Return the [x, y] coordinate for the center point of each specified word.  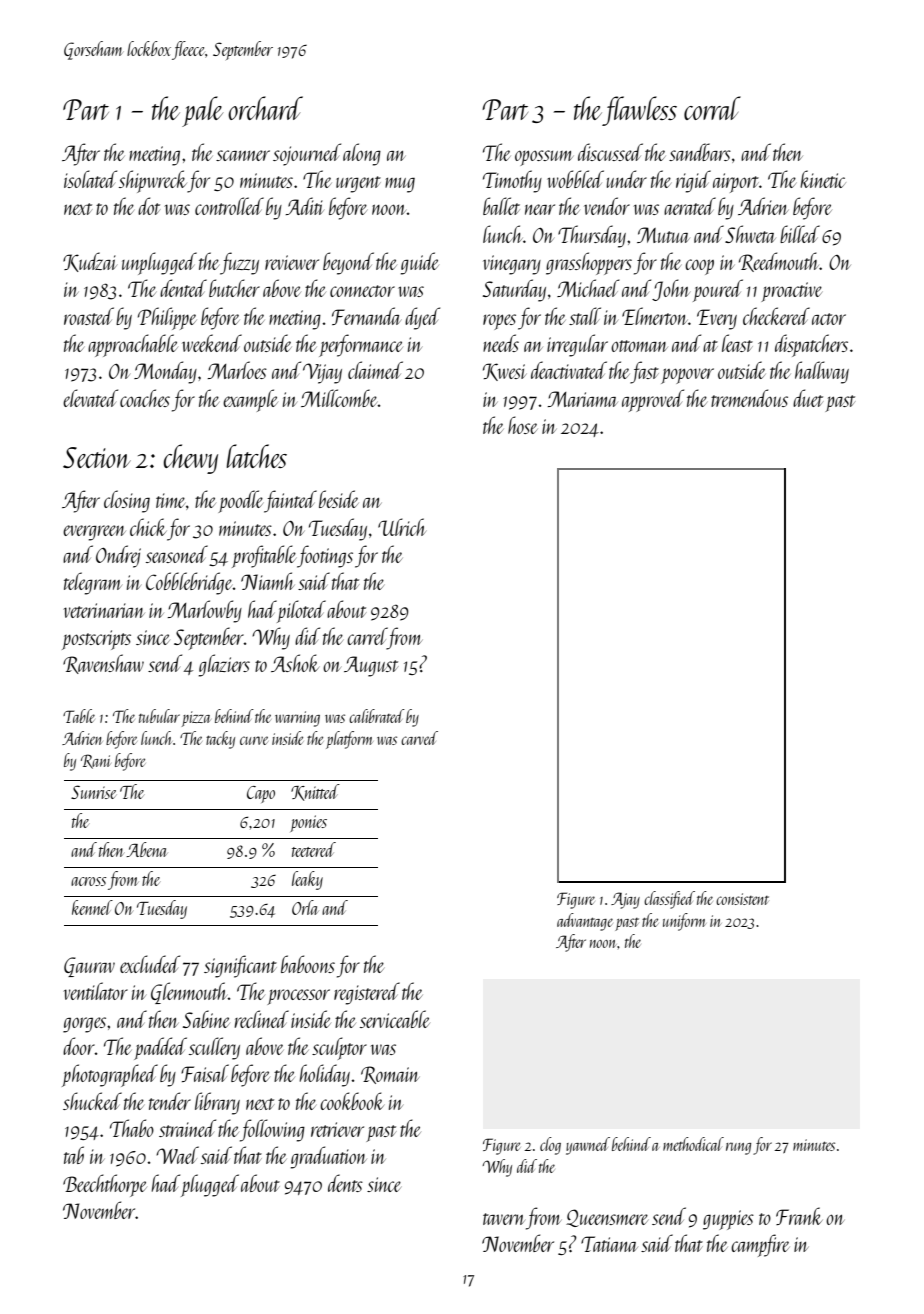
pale [202, 111]
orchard [265, 108]
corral [712, 108]
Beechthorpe [105, 1185]
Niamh [268, 581]
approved [653, 400]
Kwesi [504, 372]
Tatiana [609, 1244]
